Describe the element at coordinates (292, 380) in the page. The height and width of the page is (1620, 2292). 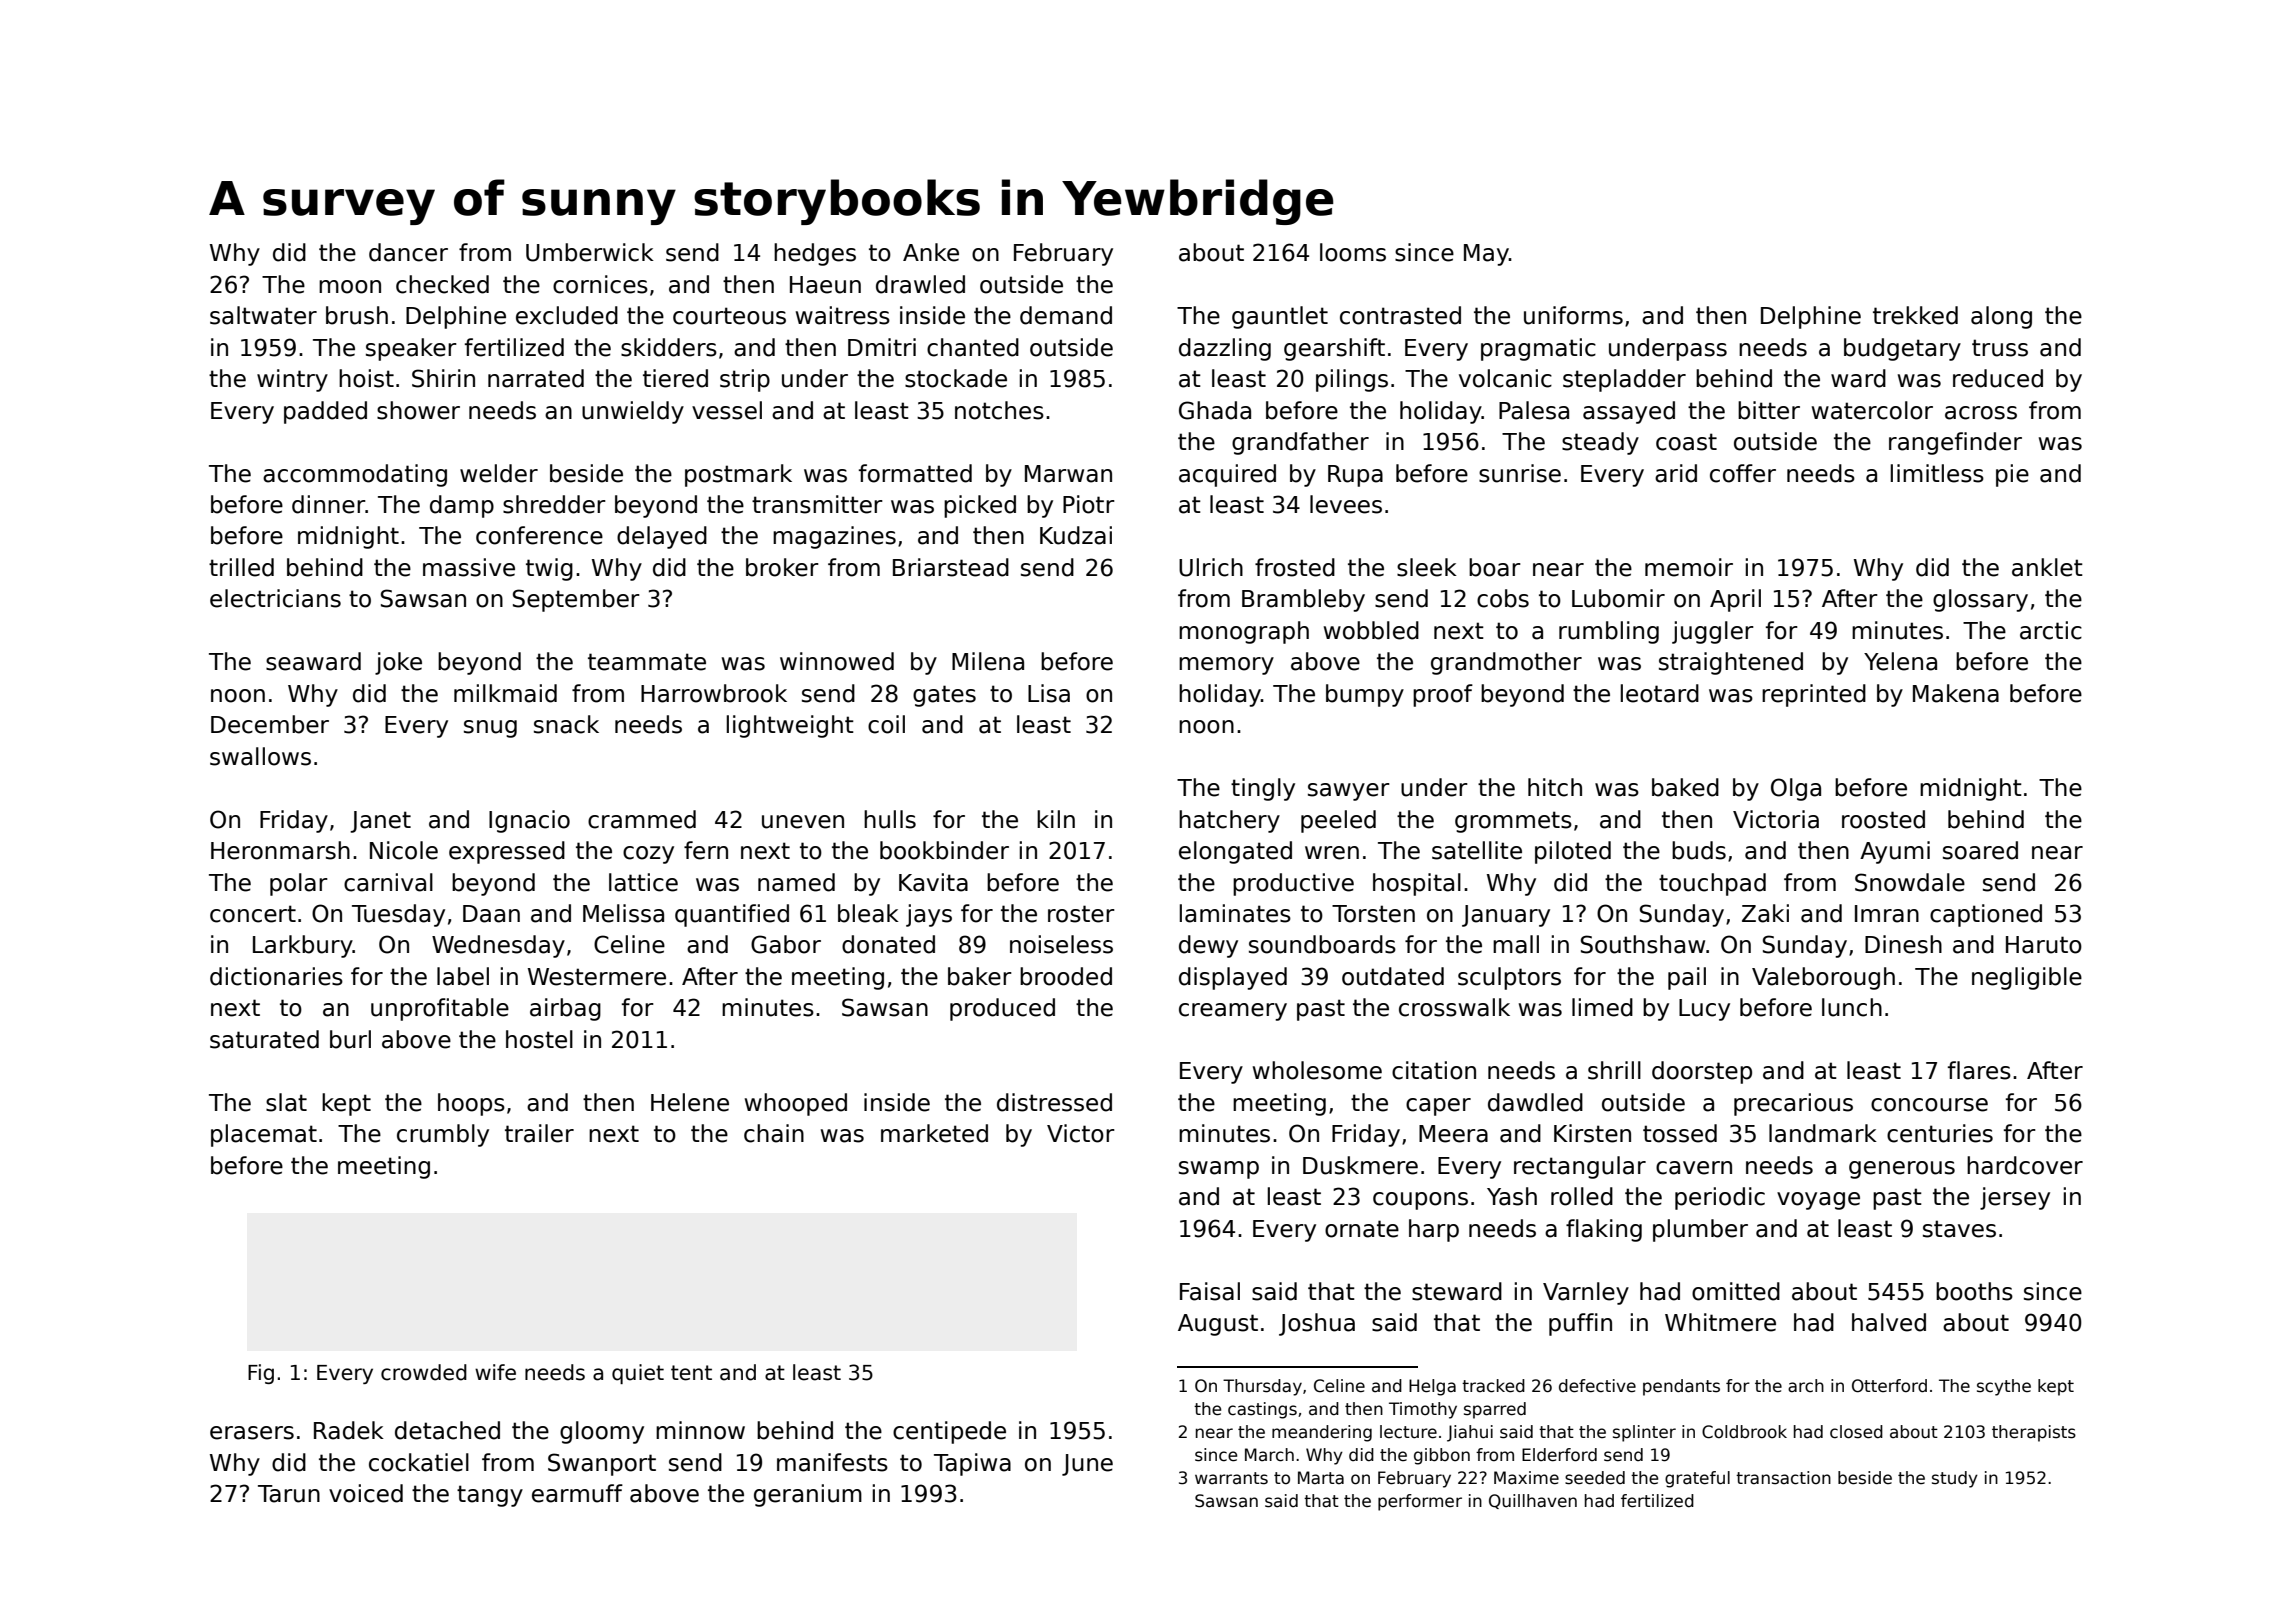
I see `wintry` at that location.
